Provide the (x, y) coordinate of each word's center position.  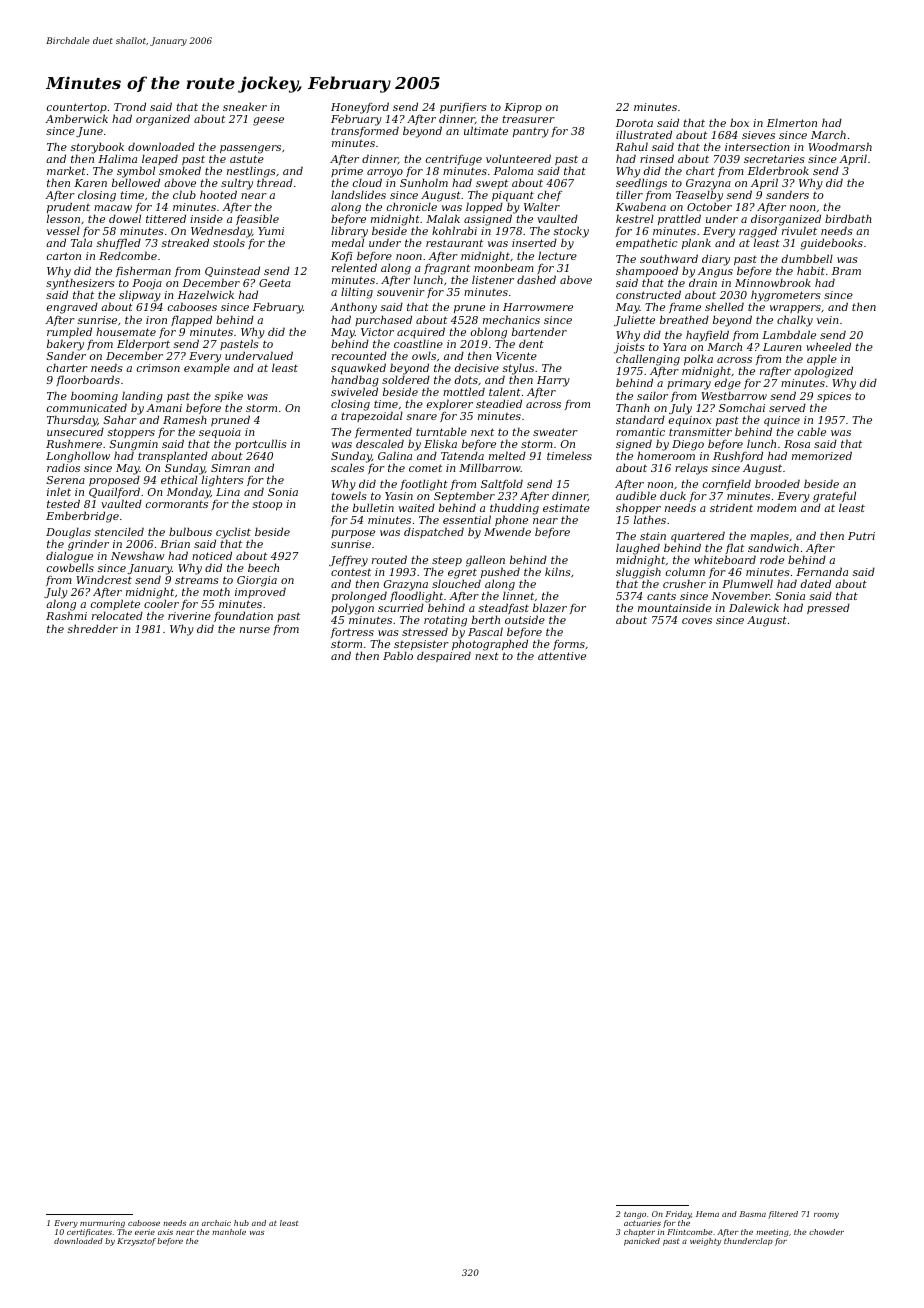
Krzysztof (136, 1242)
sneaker (245, 106)
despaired (444, 657)
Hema (707, 1214)
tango (635, 1215)
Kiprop (523, 108)
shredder (93, 628)
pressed (828, 608)
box (739, 122)
